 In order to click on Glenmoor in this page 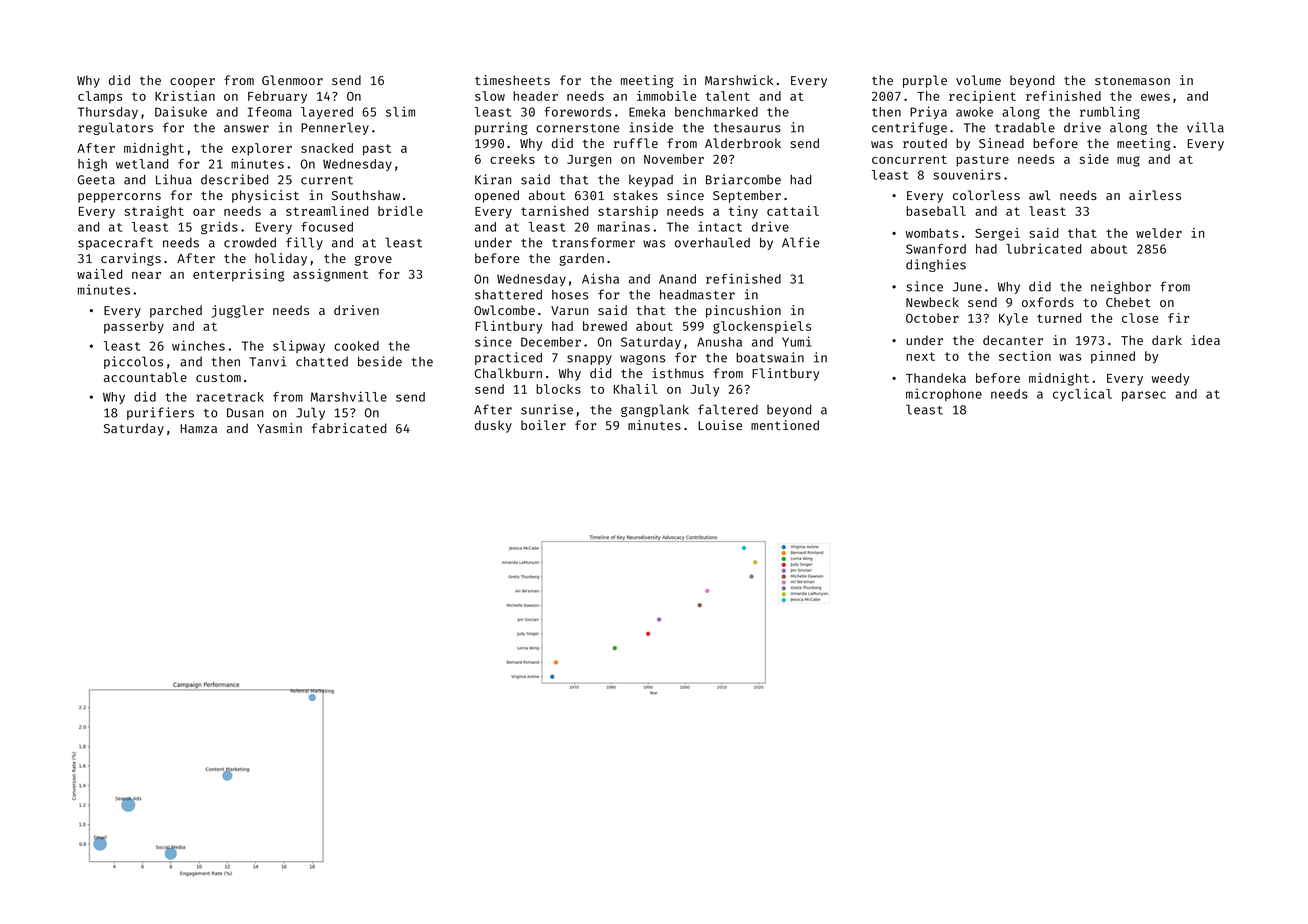, I will do `click(292, 80)`.
